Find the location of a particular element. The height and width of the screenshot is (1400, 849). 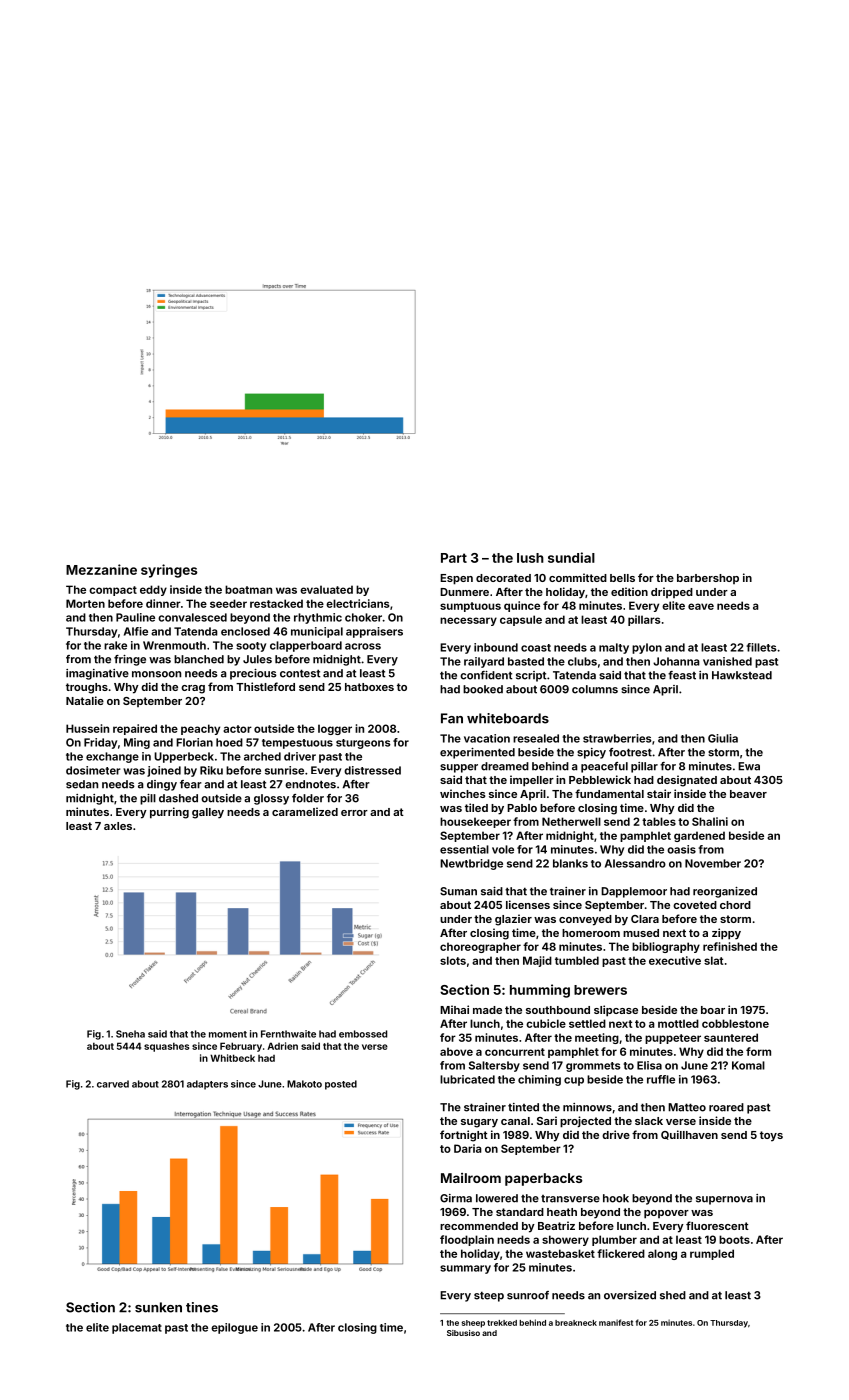

slots is located at coordinates (453, 960).
